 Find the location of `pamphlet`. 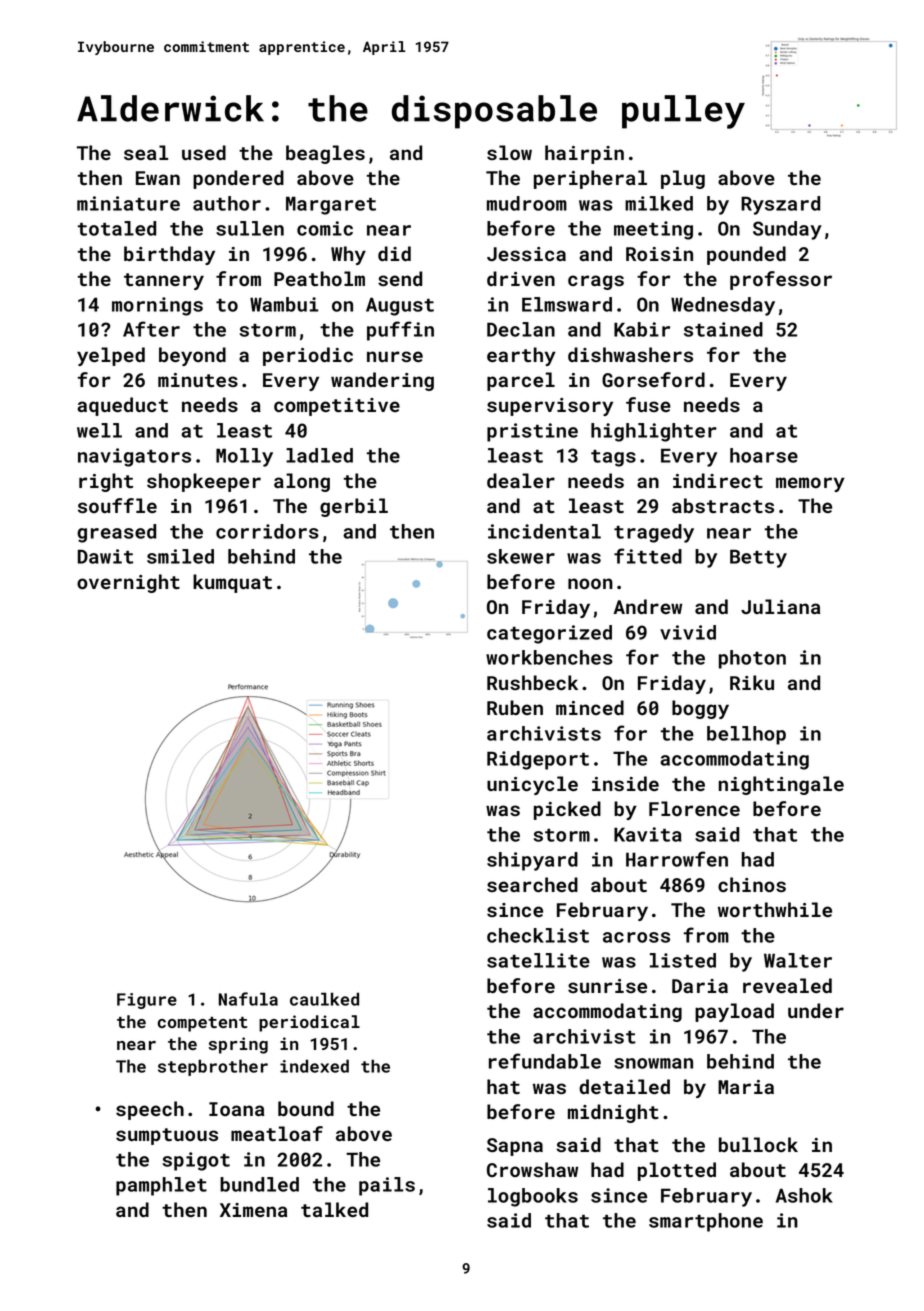

pamphlet is located at coordinates (161, 1186).
